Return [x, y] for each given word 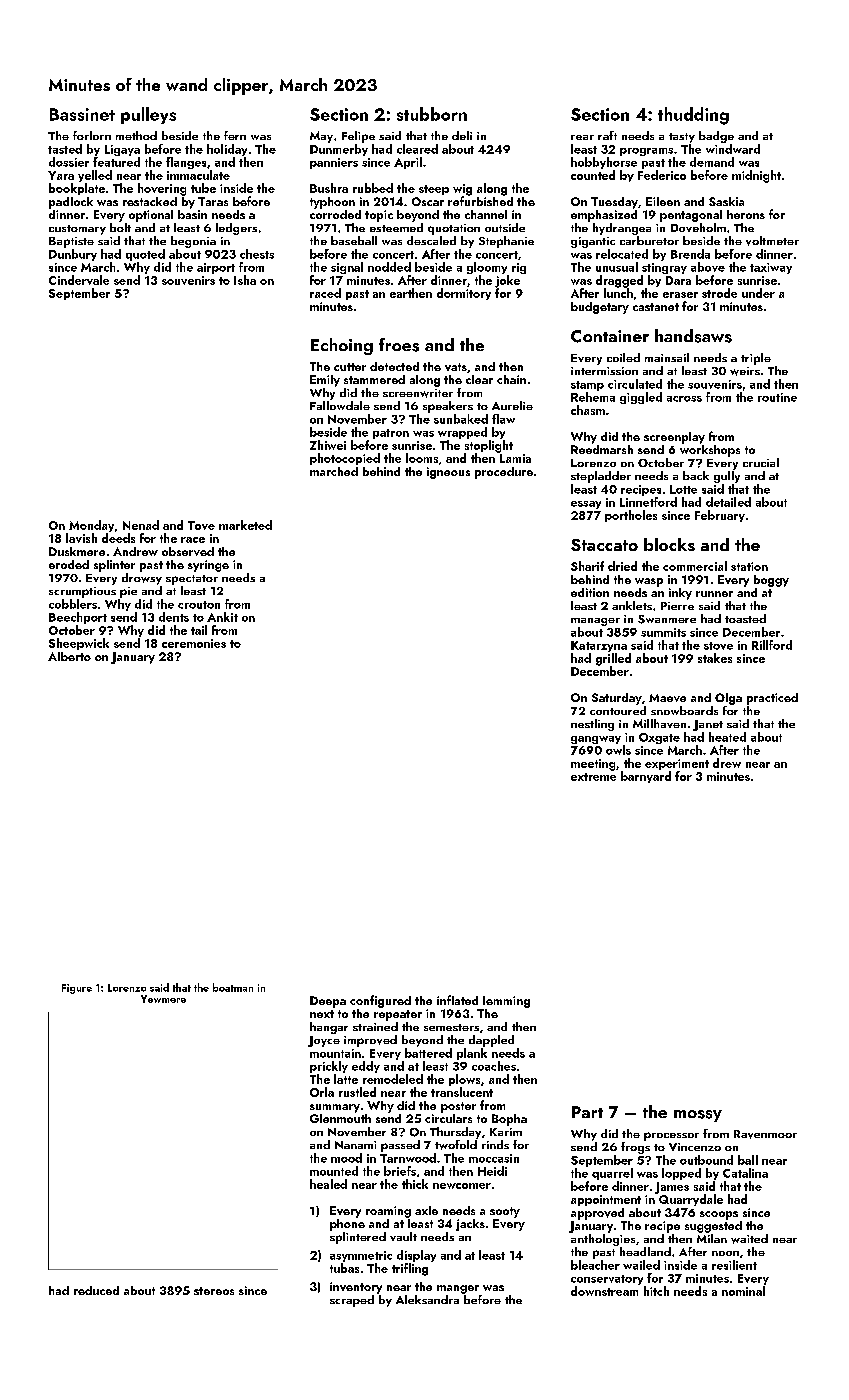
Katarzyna [599, 646]
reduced [96, 1290]
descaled [431, 240]
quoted [145, 255]
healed [328, 1184]
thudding [693, 116]
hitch [656, 1291]
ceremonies [194, 643]
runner [714, 594]
